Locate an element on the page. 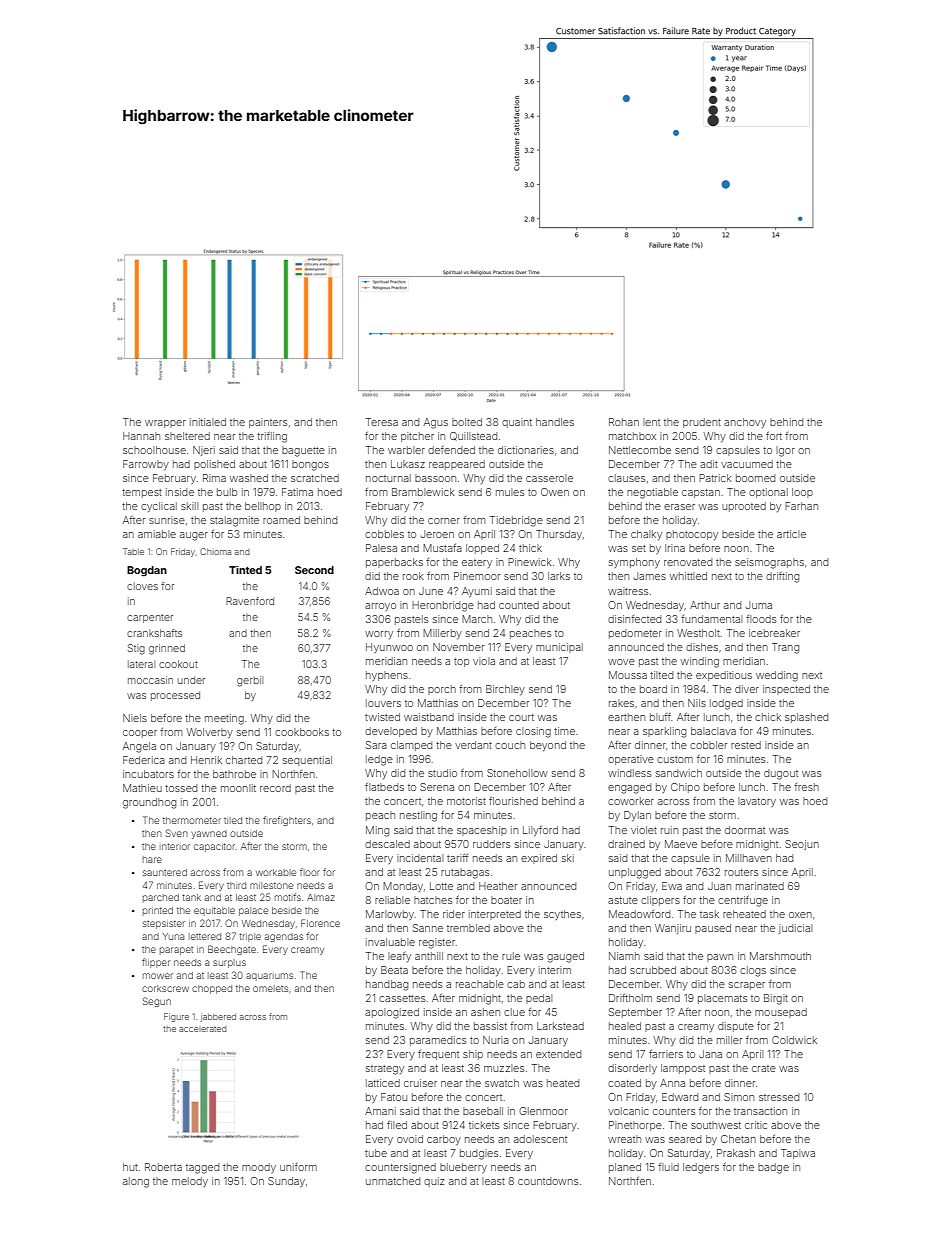 The height and width of the image is (1233, 952). Agus is located at coordinates (436, 423).
